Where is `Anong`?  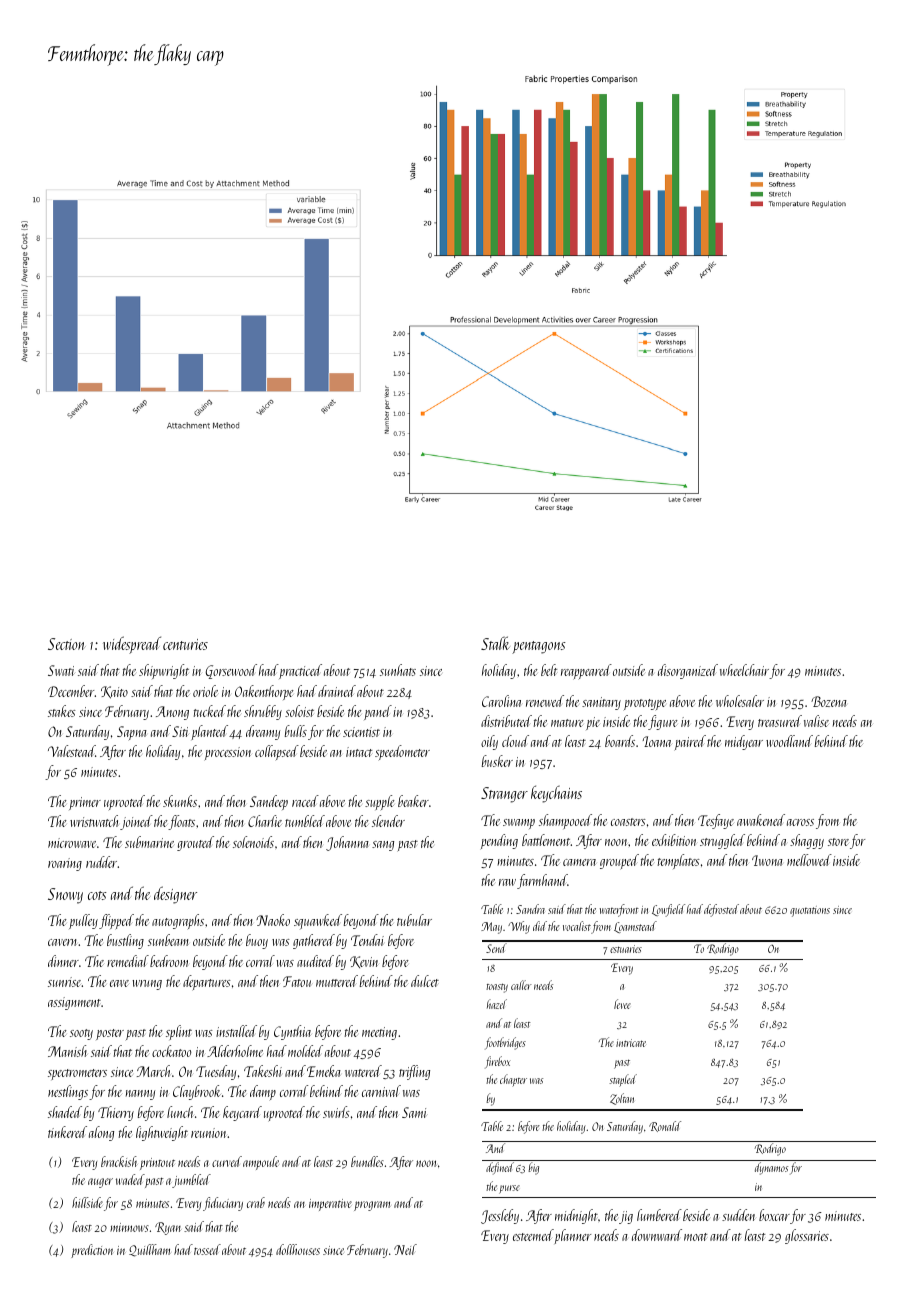 Anong is located at coordinates (172, 713).
